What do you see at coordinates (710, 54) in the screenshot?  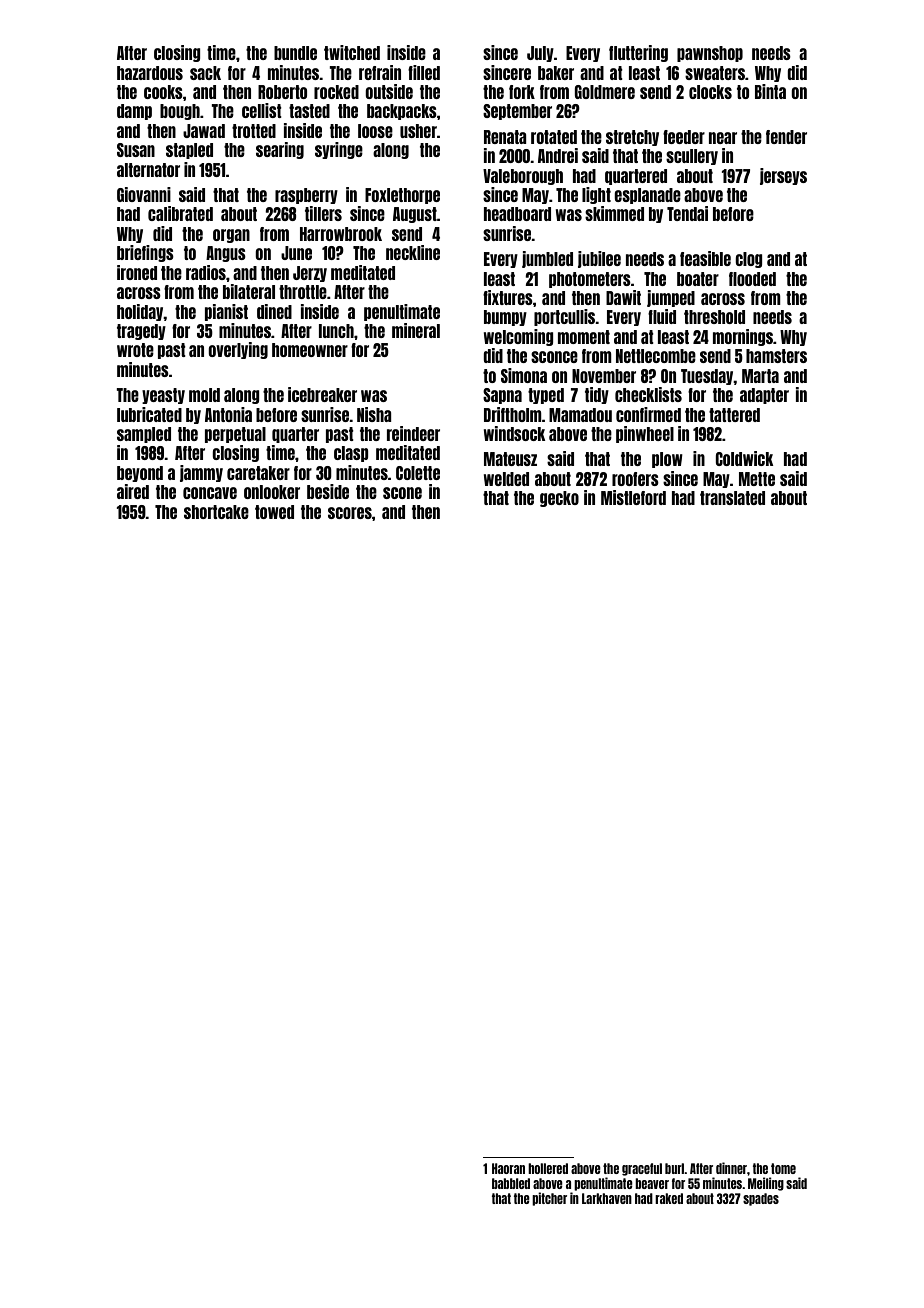 I see `pawnshop` at bounding box center [710, 54].
